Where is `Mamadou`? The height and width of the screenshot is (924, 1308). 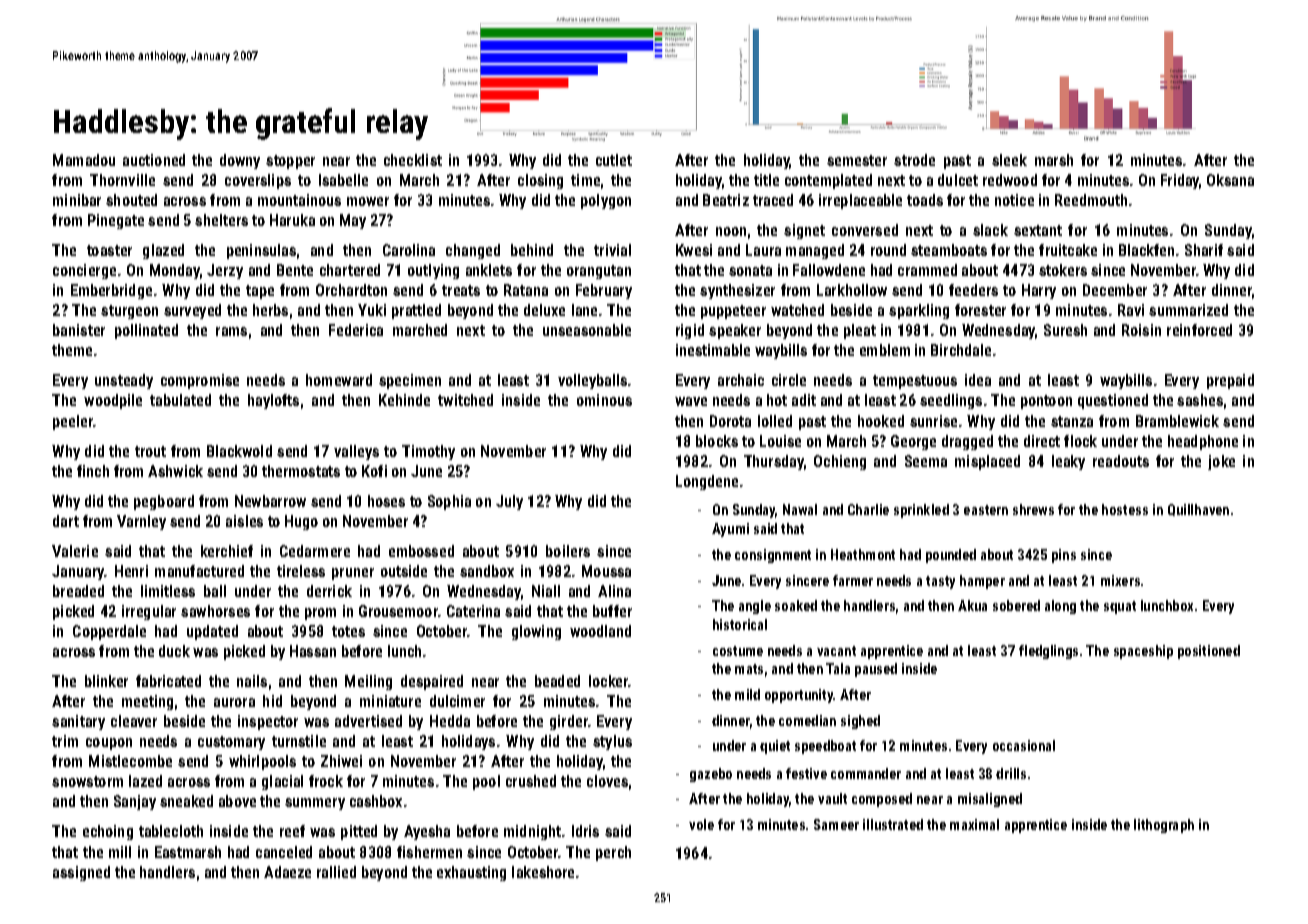
Mamadou is located at coordinates (84, 160).
